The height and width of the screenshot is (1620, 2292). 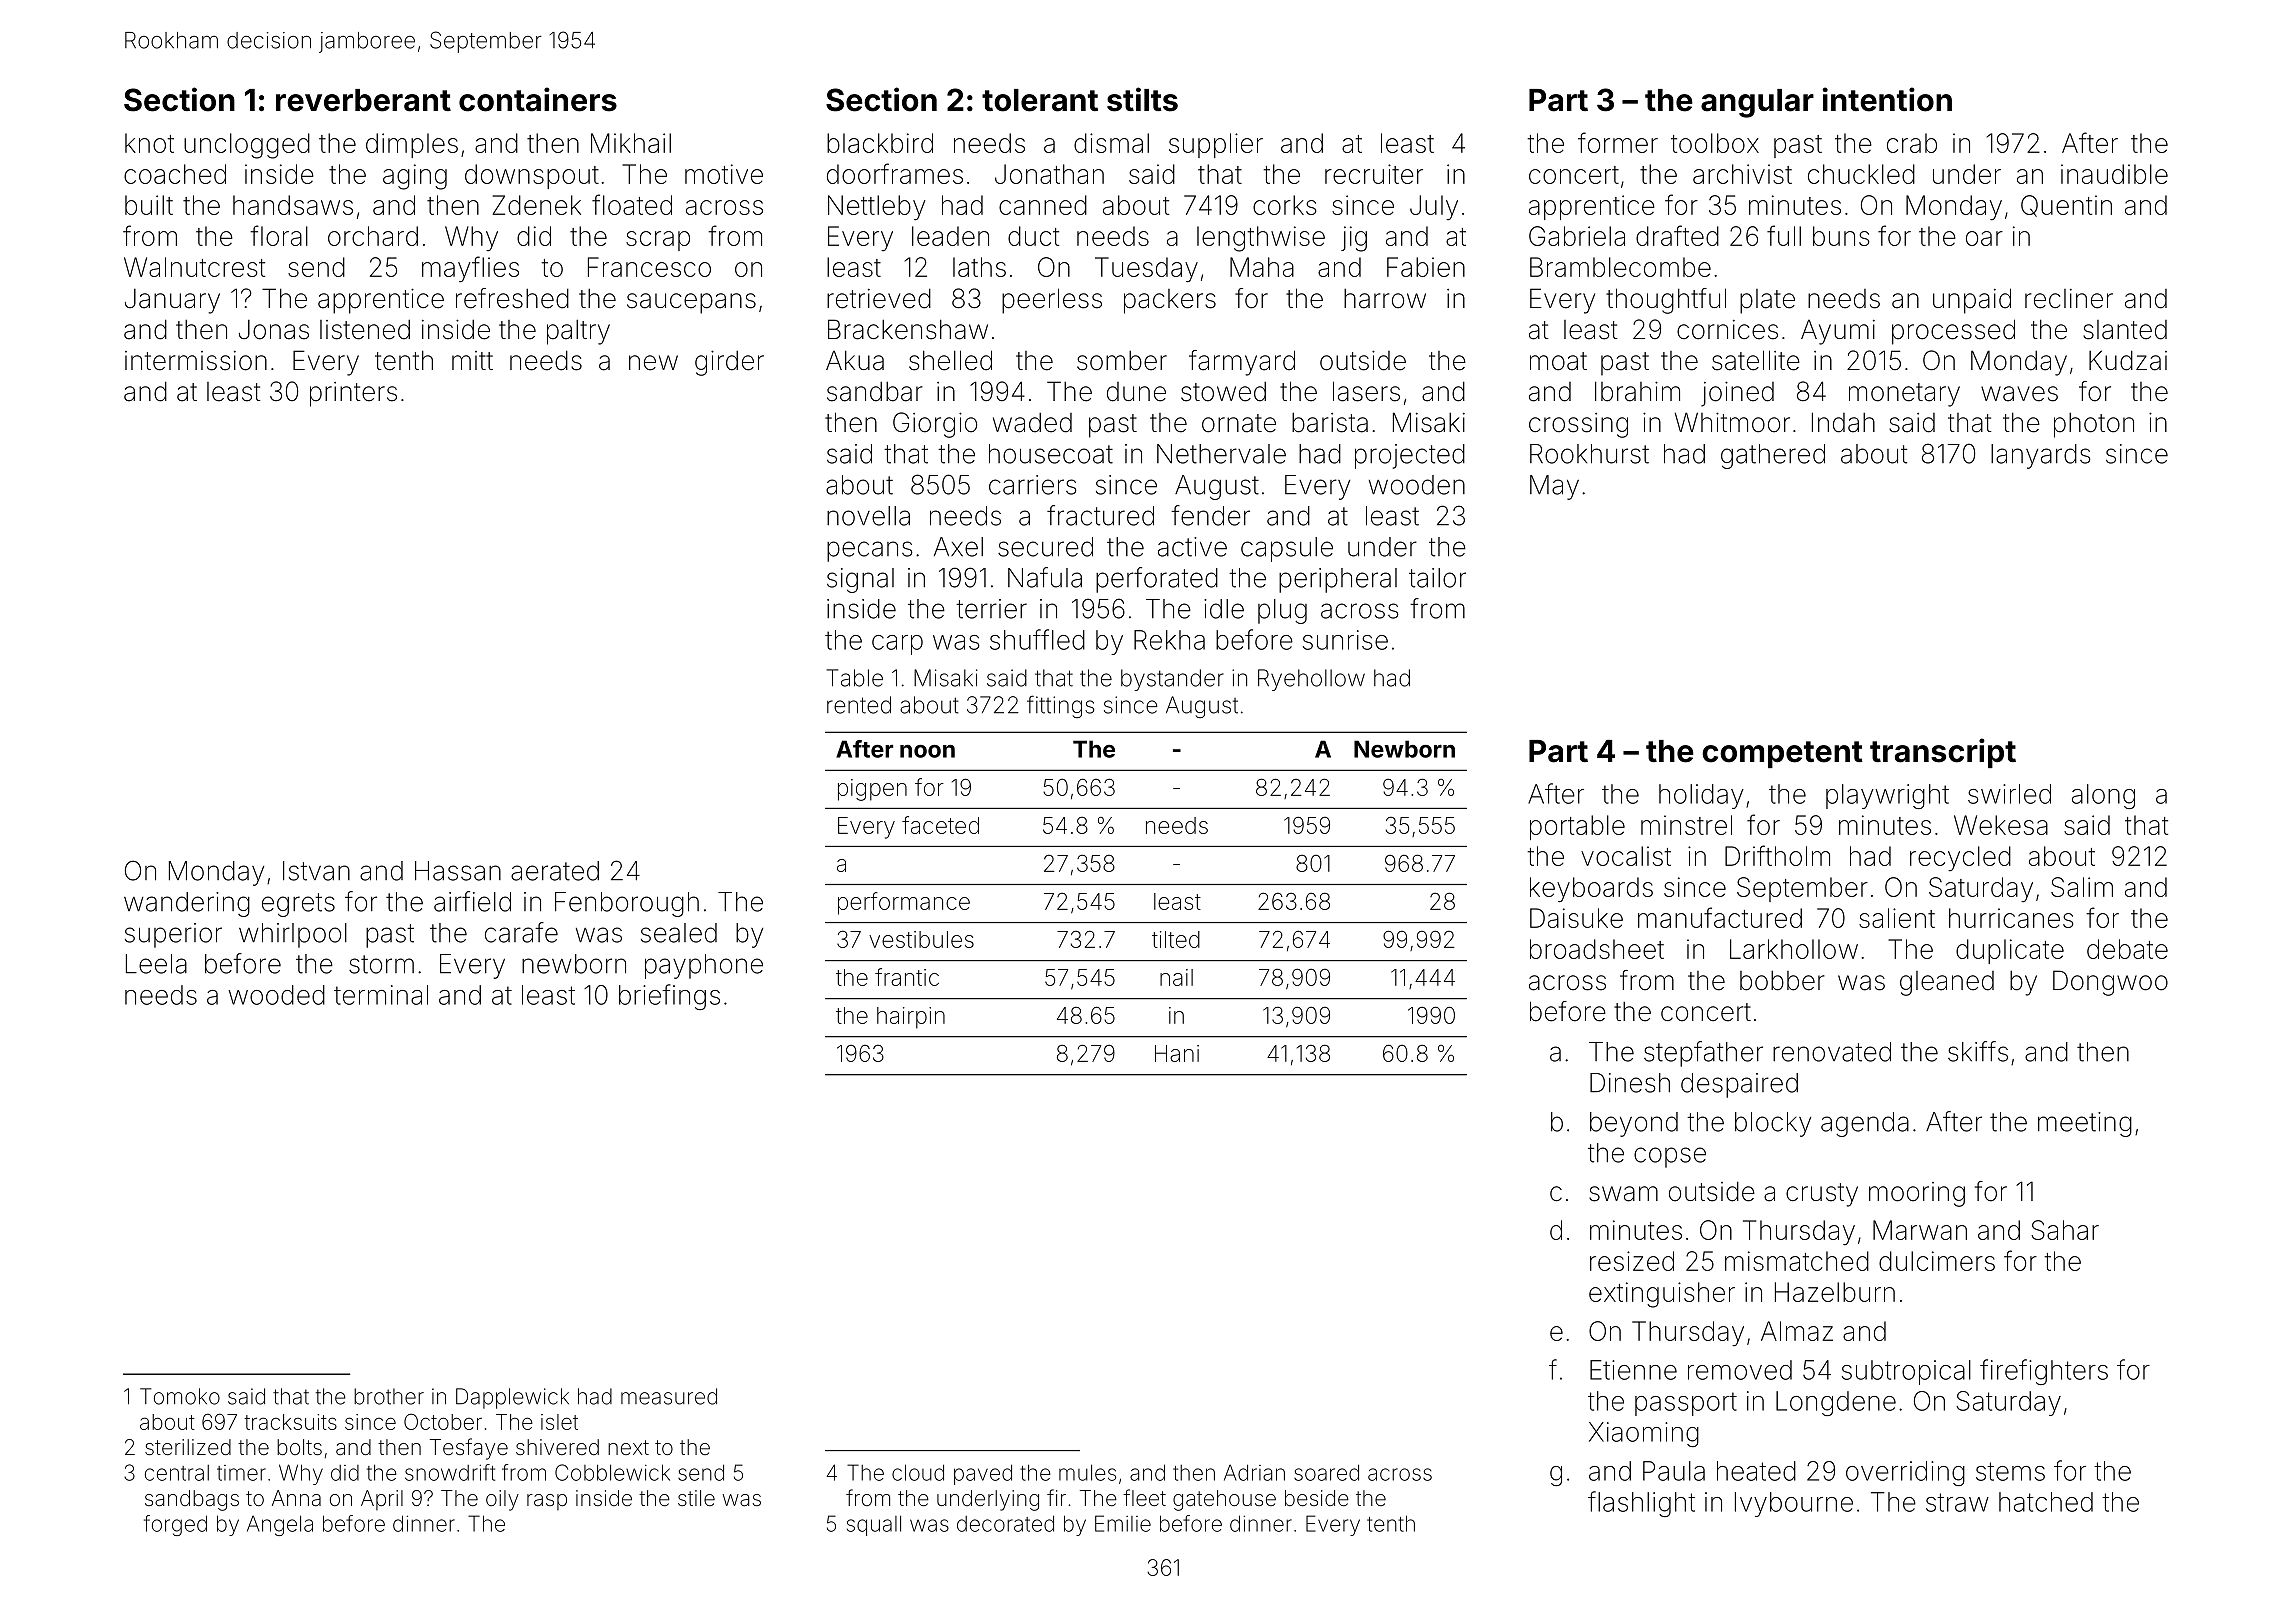 I want to click on containers, so click(x=538, y=99).
